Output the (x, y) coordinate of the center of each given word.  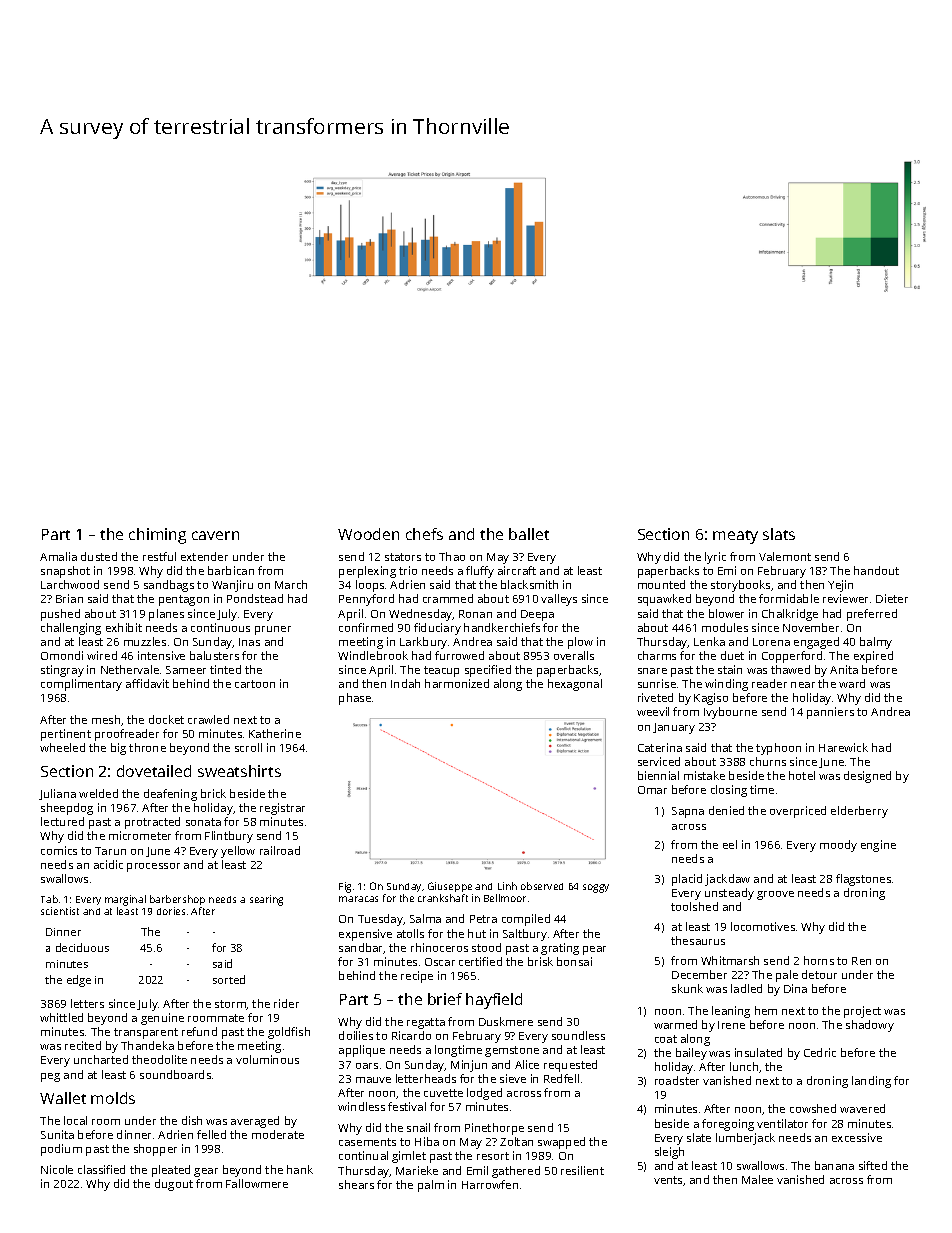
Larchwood (70, 584)
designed (867, 777)
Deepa (537, 615)
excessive (857, 1137)
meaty (735, 537)
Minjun (469, 1066)
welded (98, 793)
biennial (658, 775)
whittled (61, 1017)
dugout (174, 1185)
